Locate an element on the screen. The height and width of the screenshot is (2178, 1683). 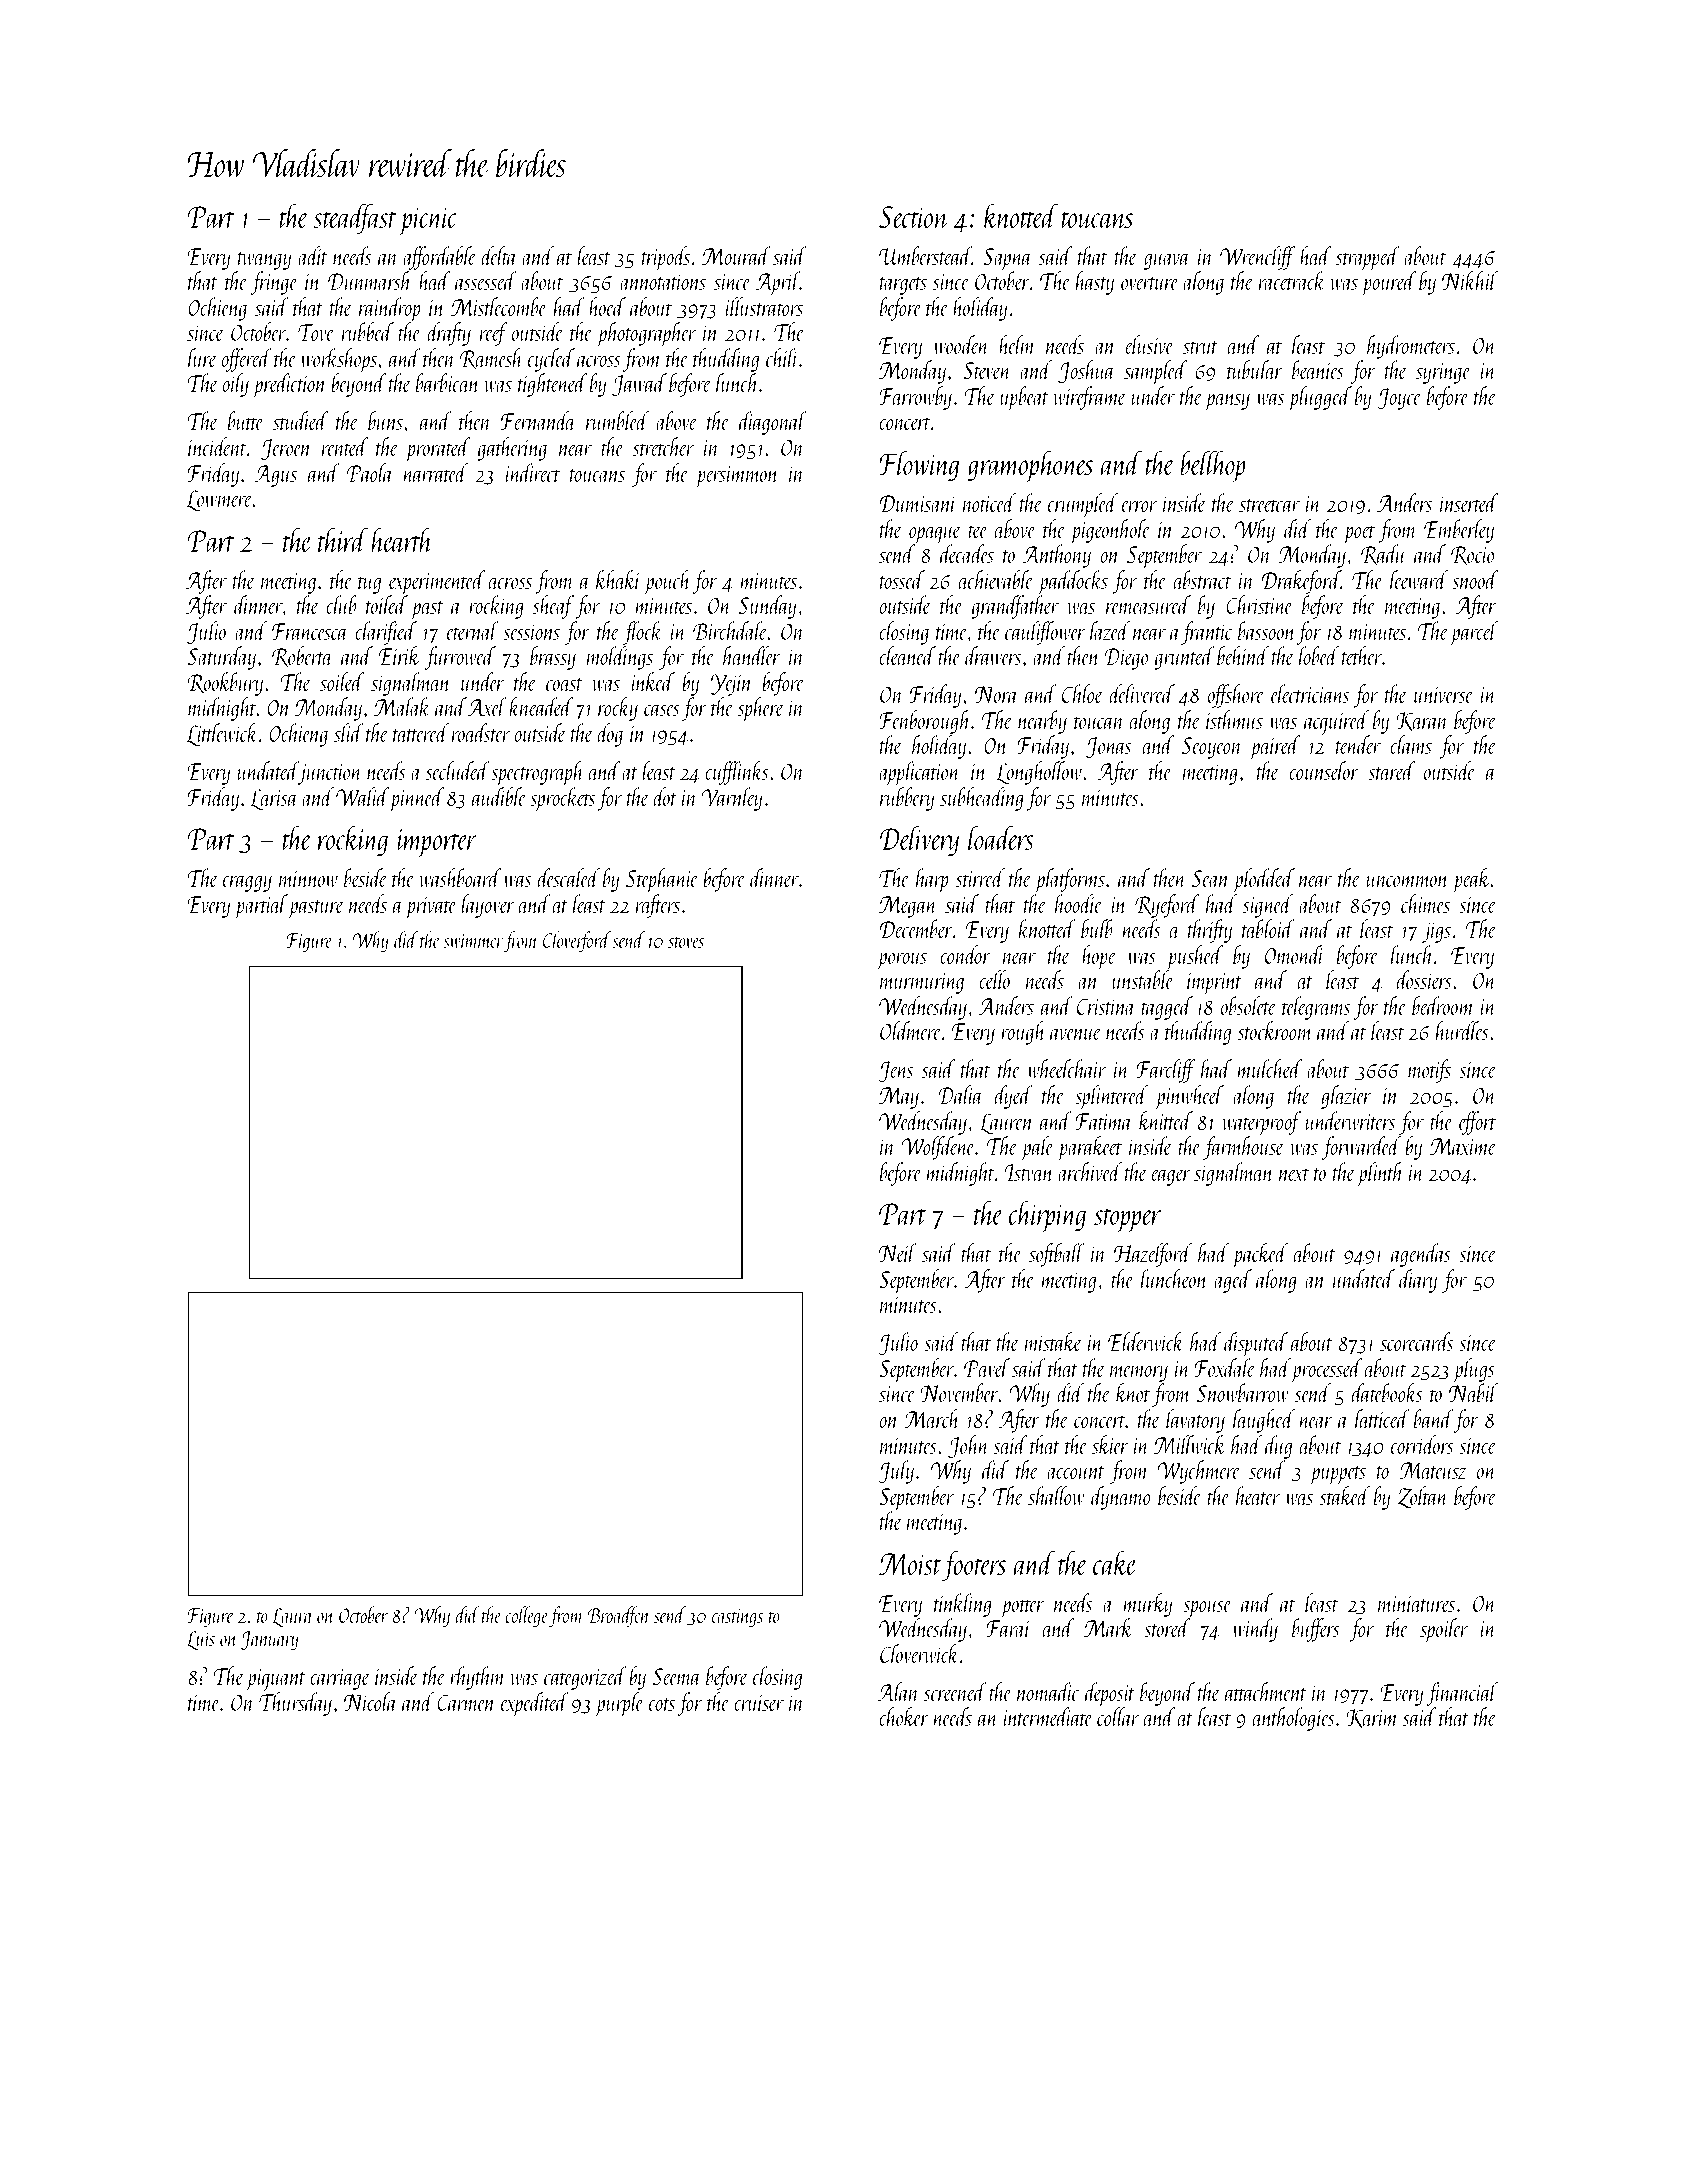
Jawad is located at coordinates (639, 385).
